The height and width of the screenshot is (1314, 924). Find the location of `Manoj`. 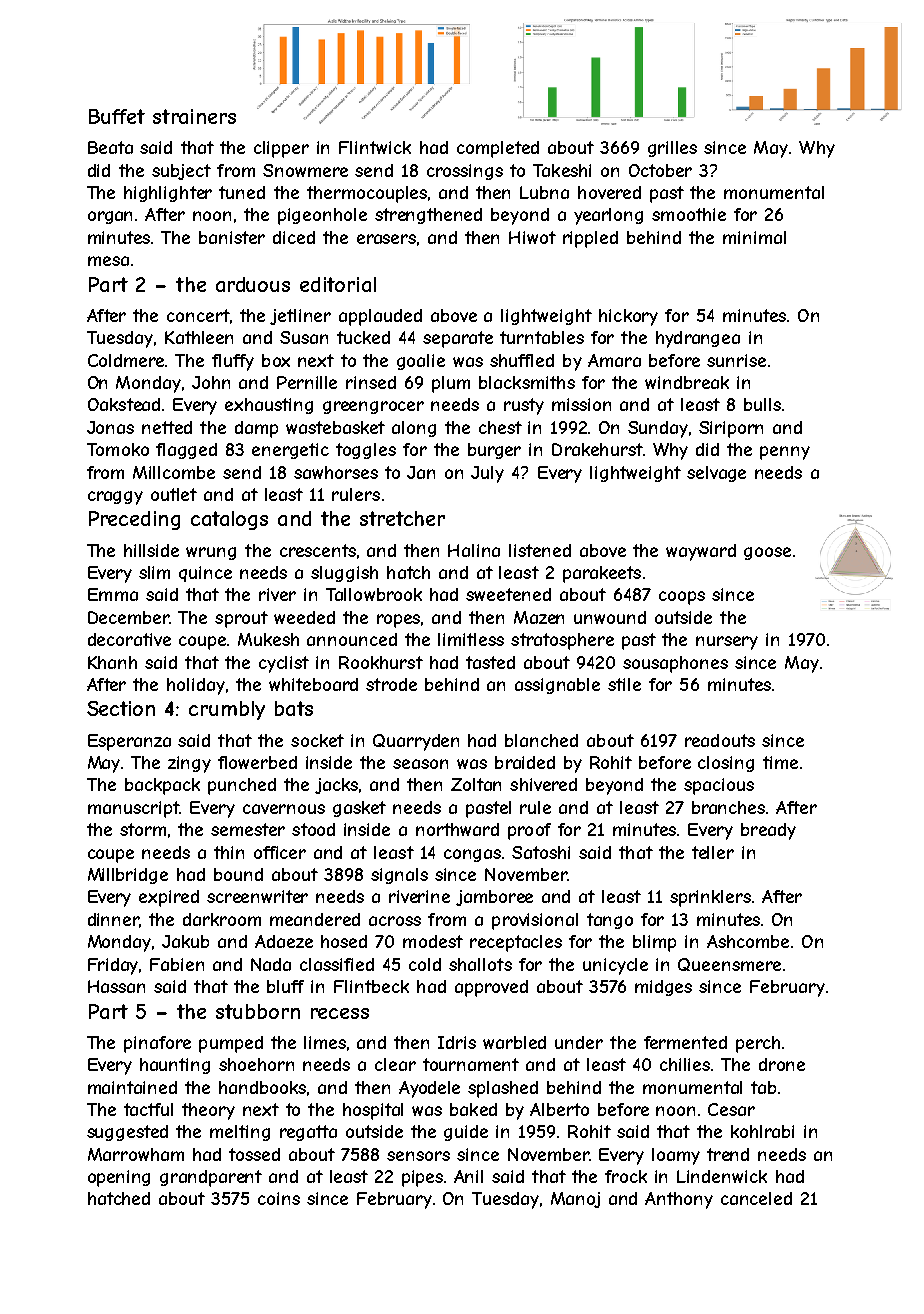

Manoj is located at coordinates (575, 1200).
